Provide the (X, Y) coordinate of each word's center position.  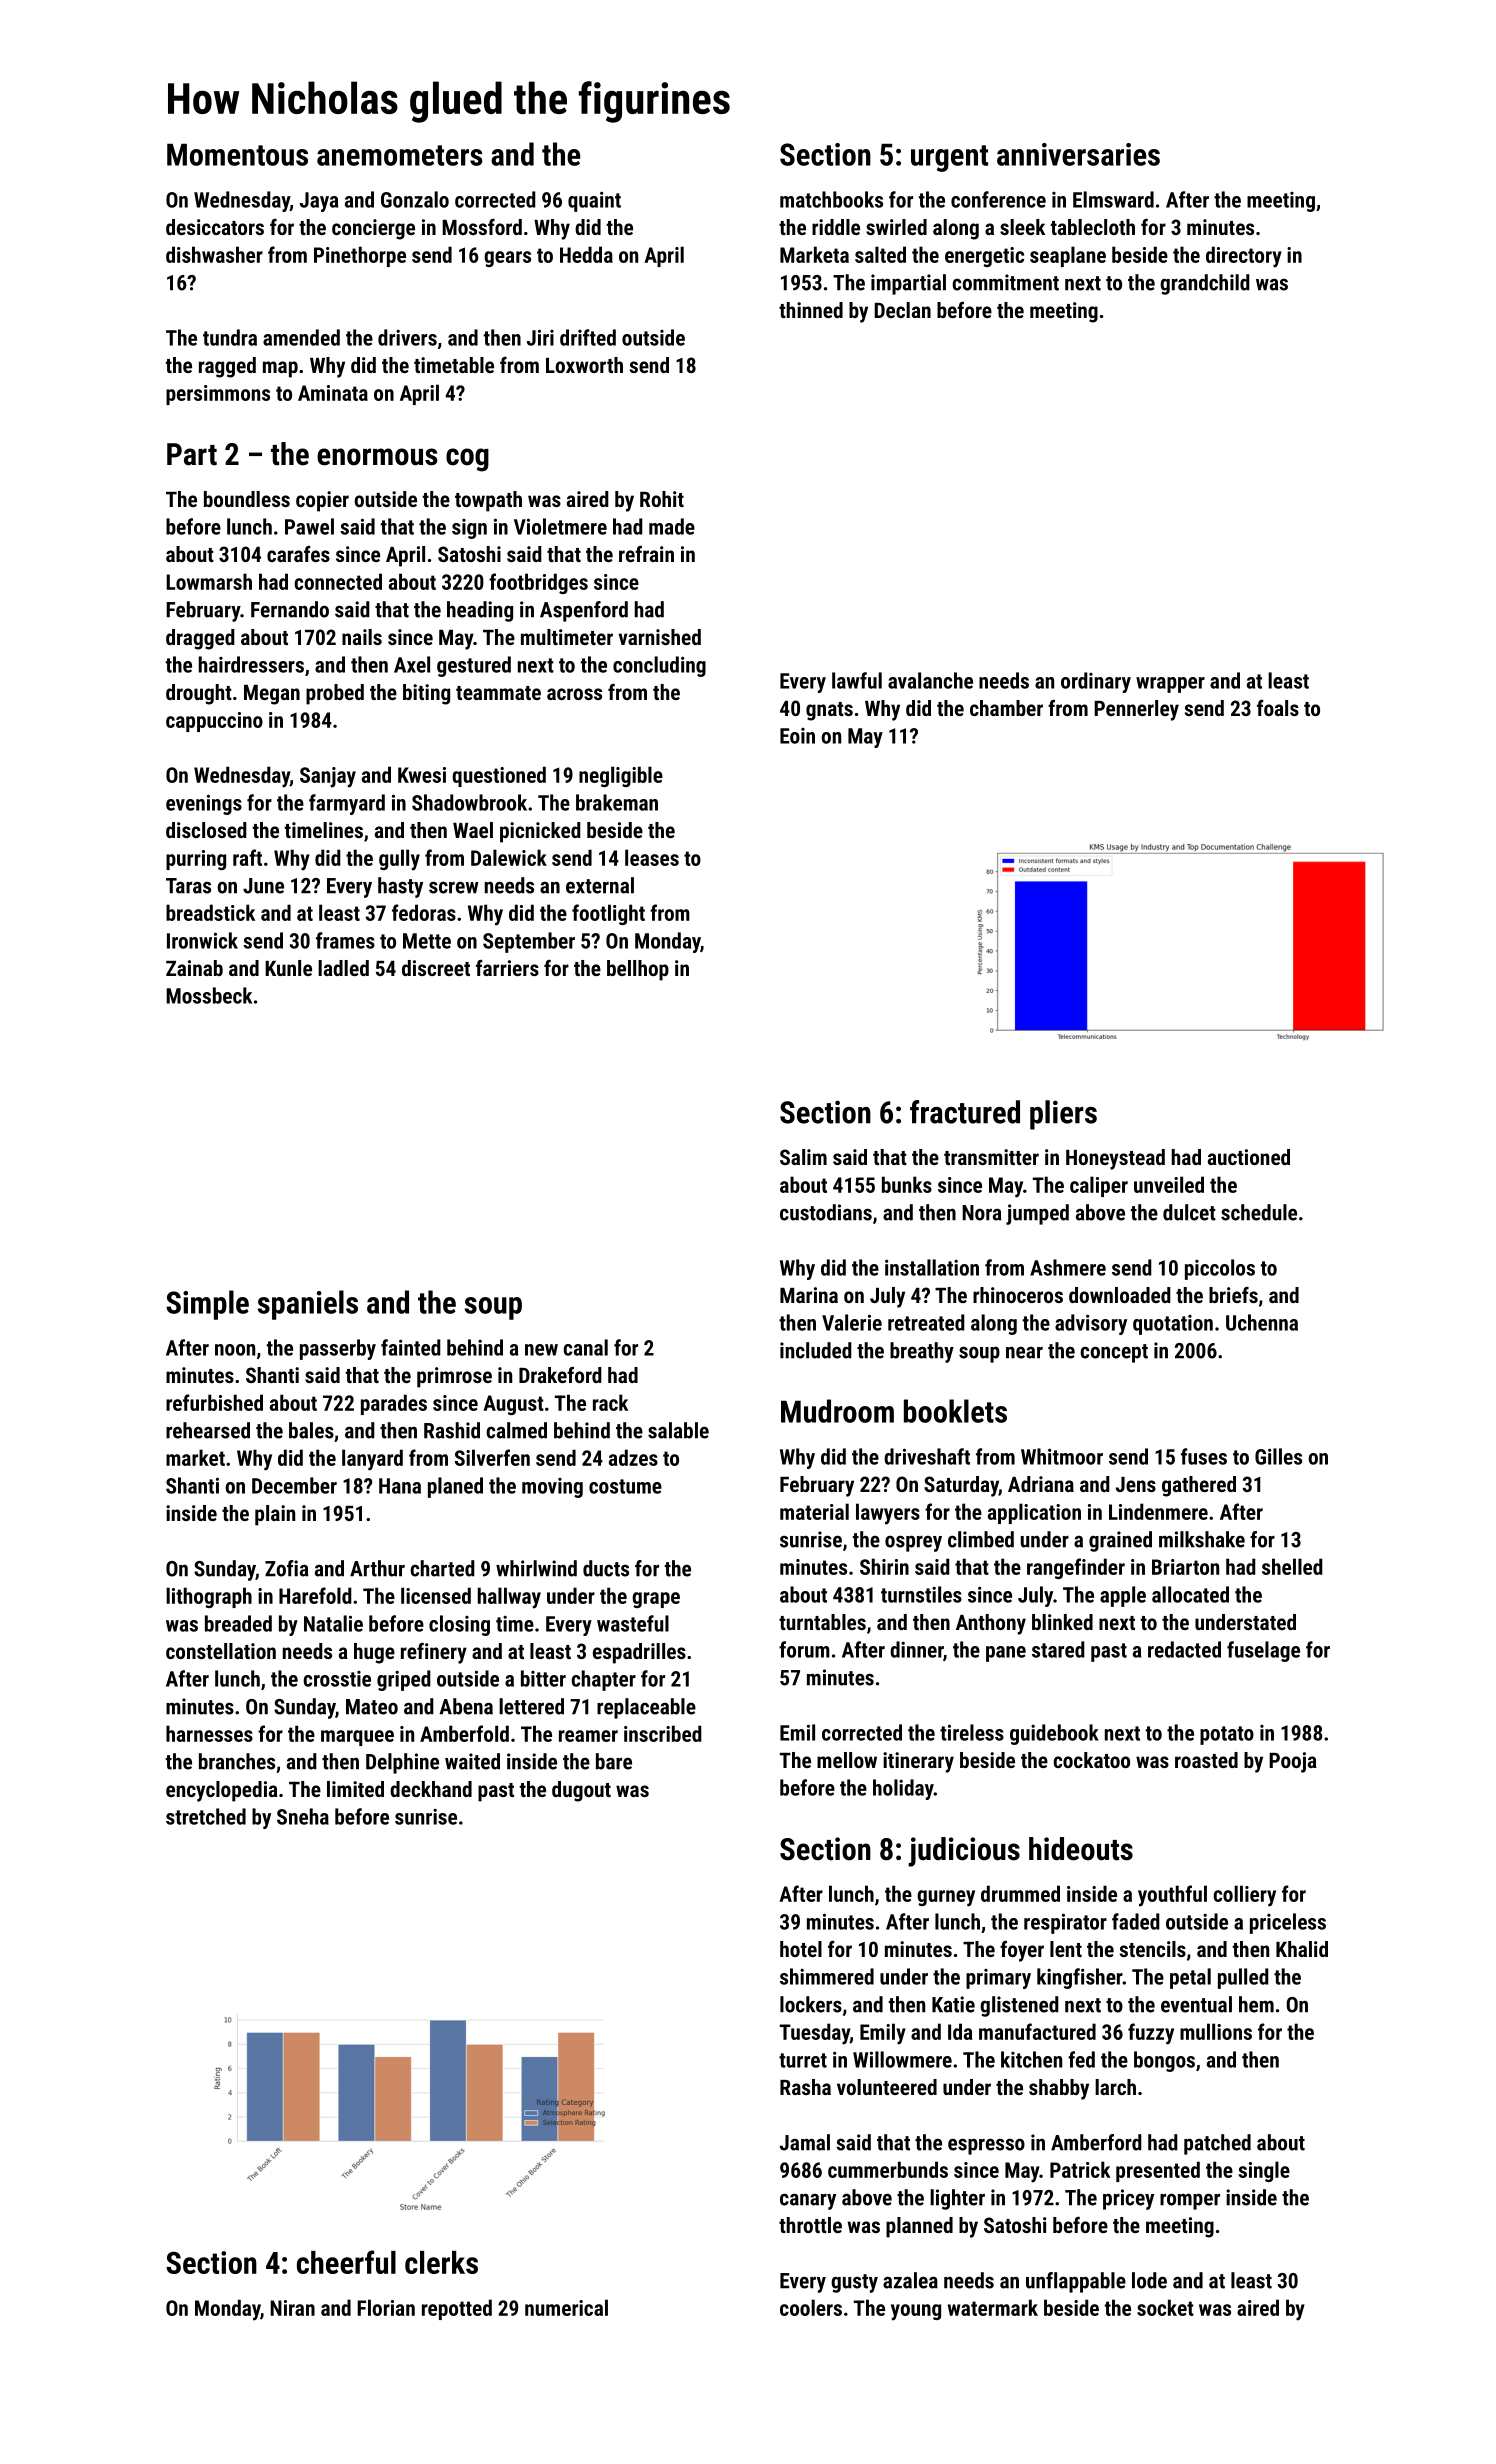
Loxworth (584, 365)
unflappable (1076, 2282)
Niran (292, 2308)
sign (469, 529)
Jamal (805, 2142)
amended (301, 337)
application (1034, 1513)
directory (1244, 257)
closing (459, 1625)
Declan (902, 310)
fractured (965, 1112)
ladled (343, 968)
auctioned (1249, 1157)
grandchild (1205, 284)
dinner (916, 1649)
